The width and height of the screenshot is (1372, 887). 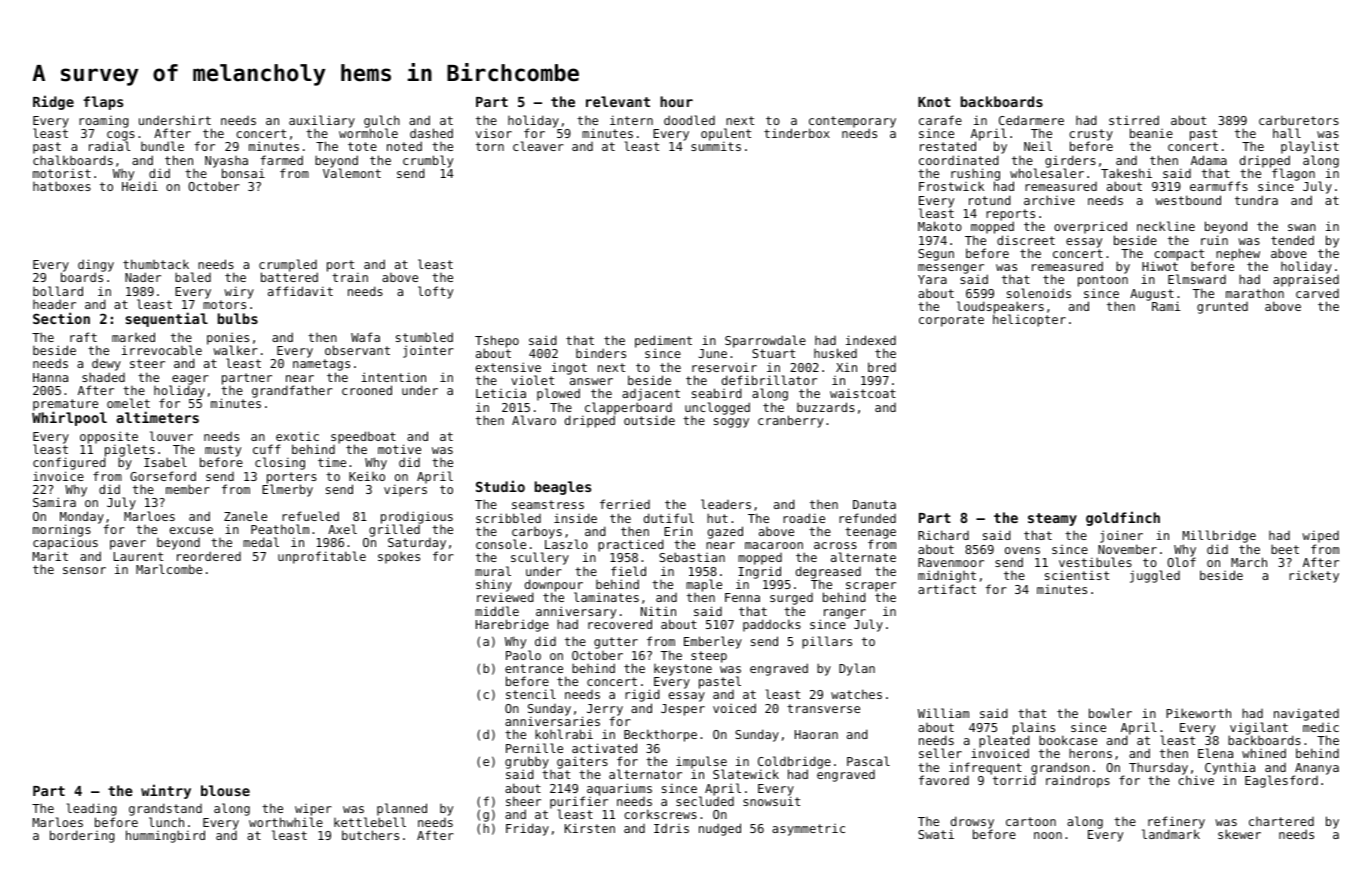 I want to click on transverse, so click(x=823, y=708).
